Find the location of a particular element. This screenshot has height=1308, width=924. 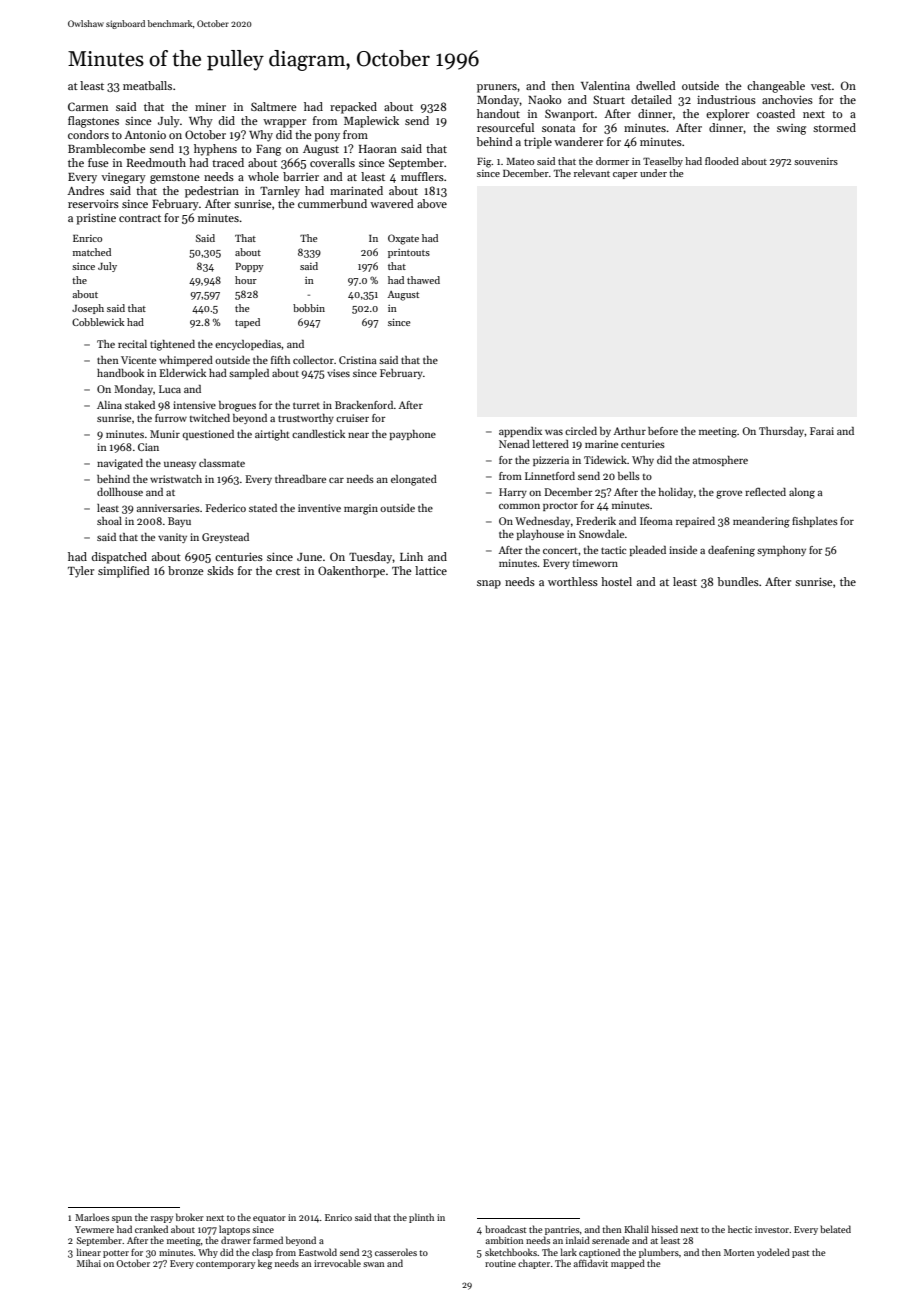

margin is located at coordinates (361, 509).
